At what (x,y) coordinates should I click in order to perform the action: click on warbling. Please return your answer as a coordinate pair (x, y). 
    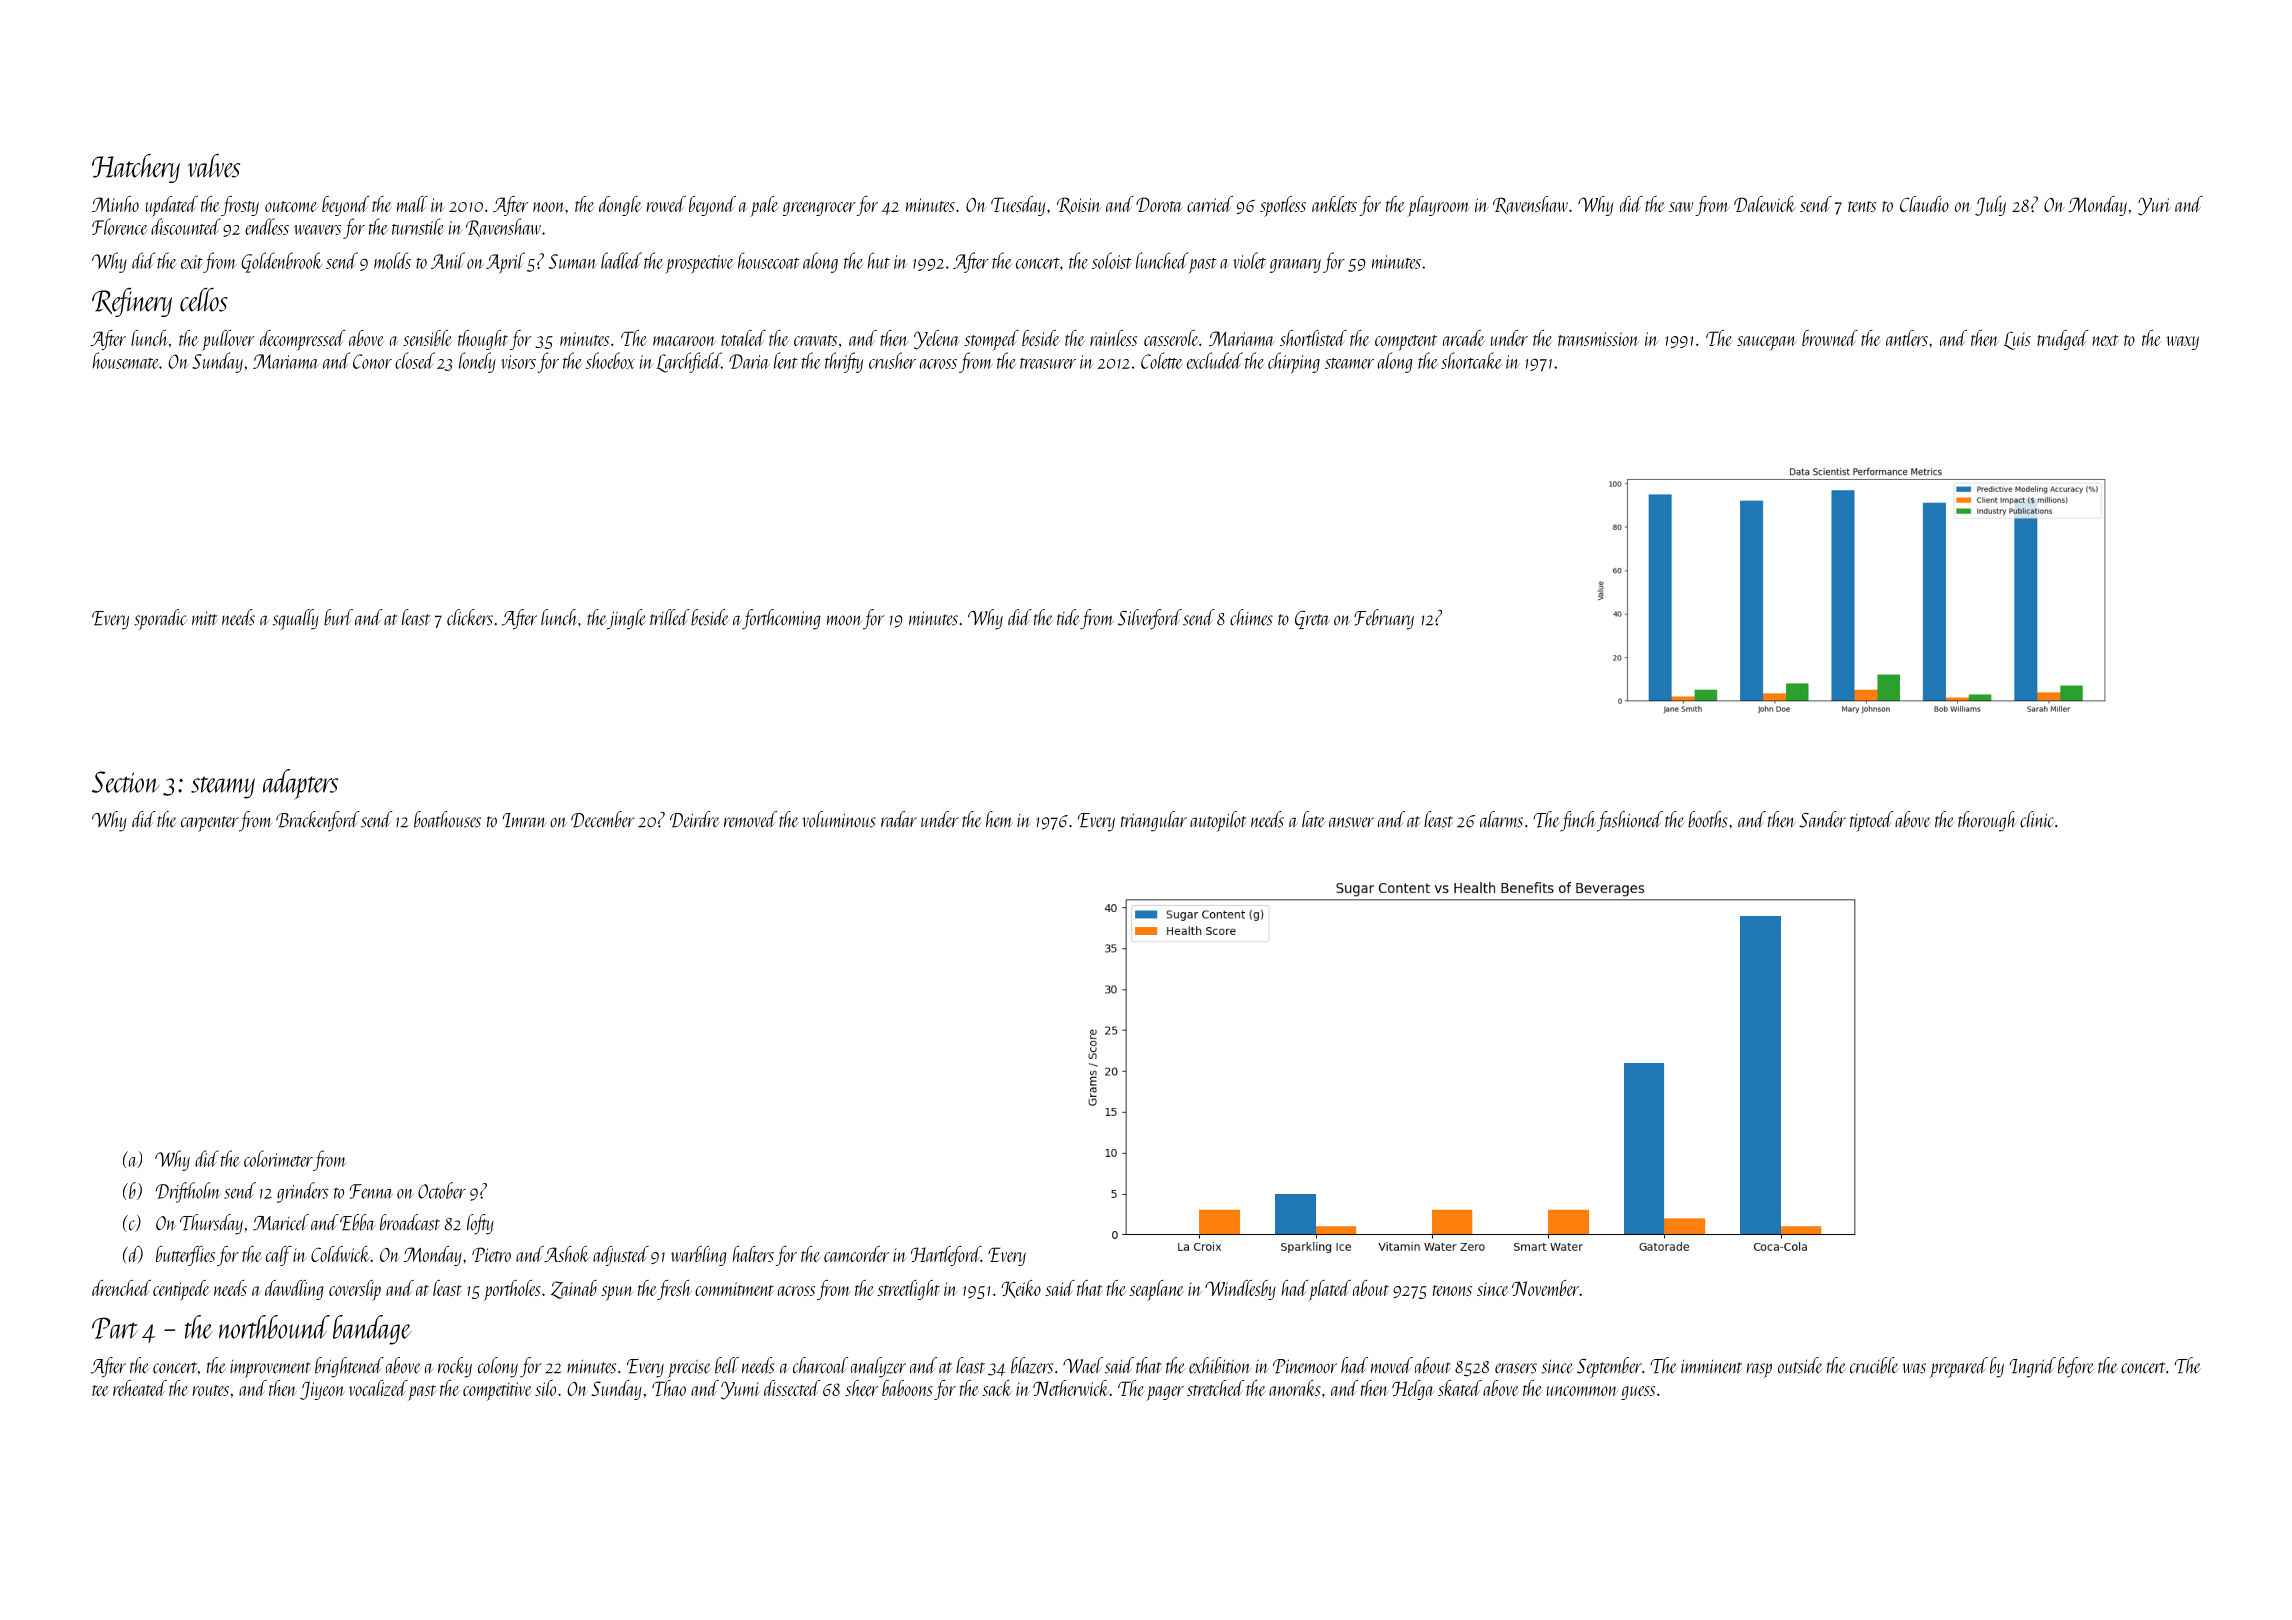
    Looking at the image, I should click on (698, 1256).
